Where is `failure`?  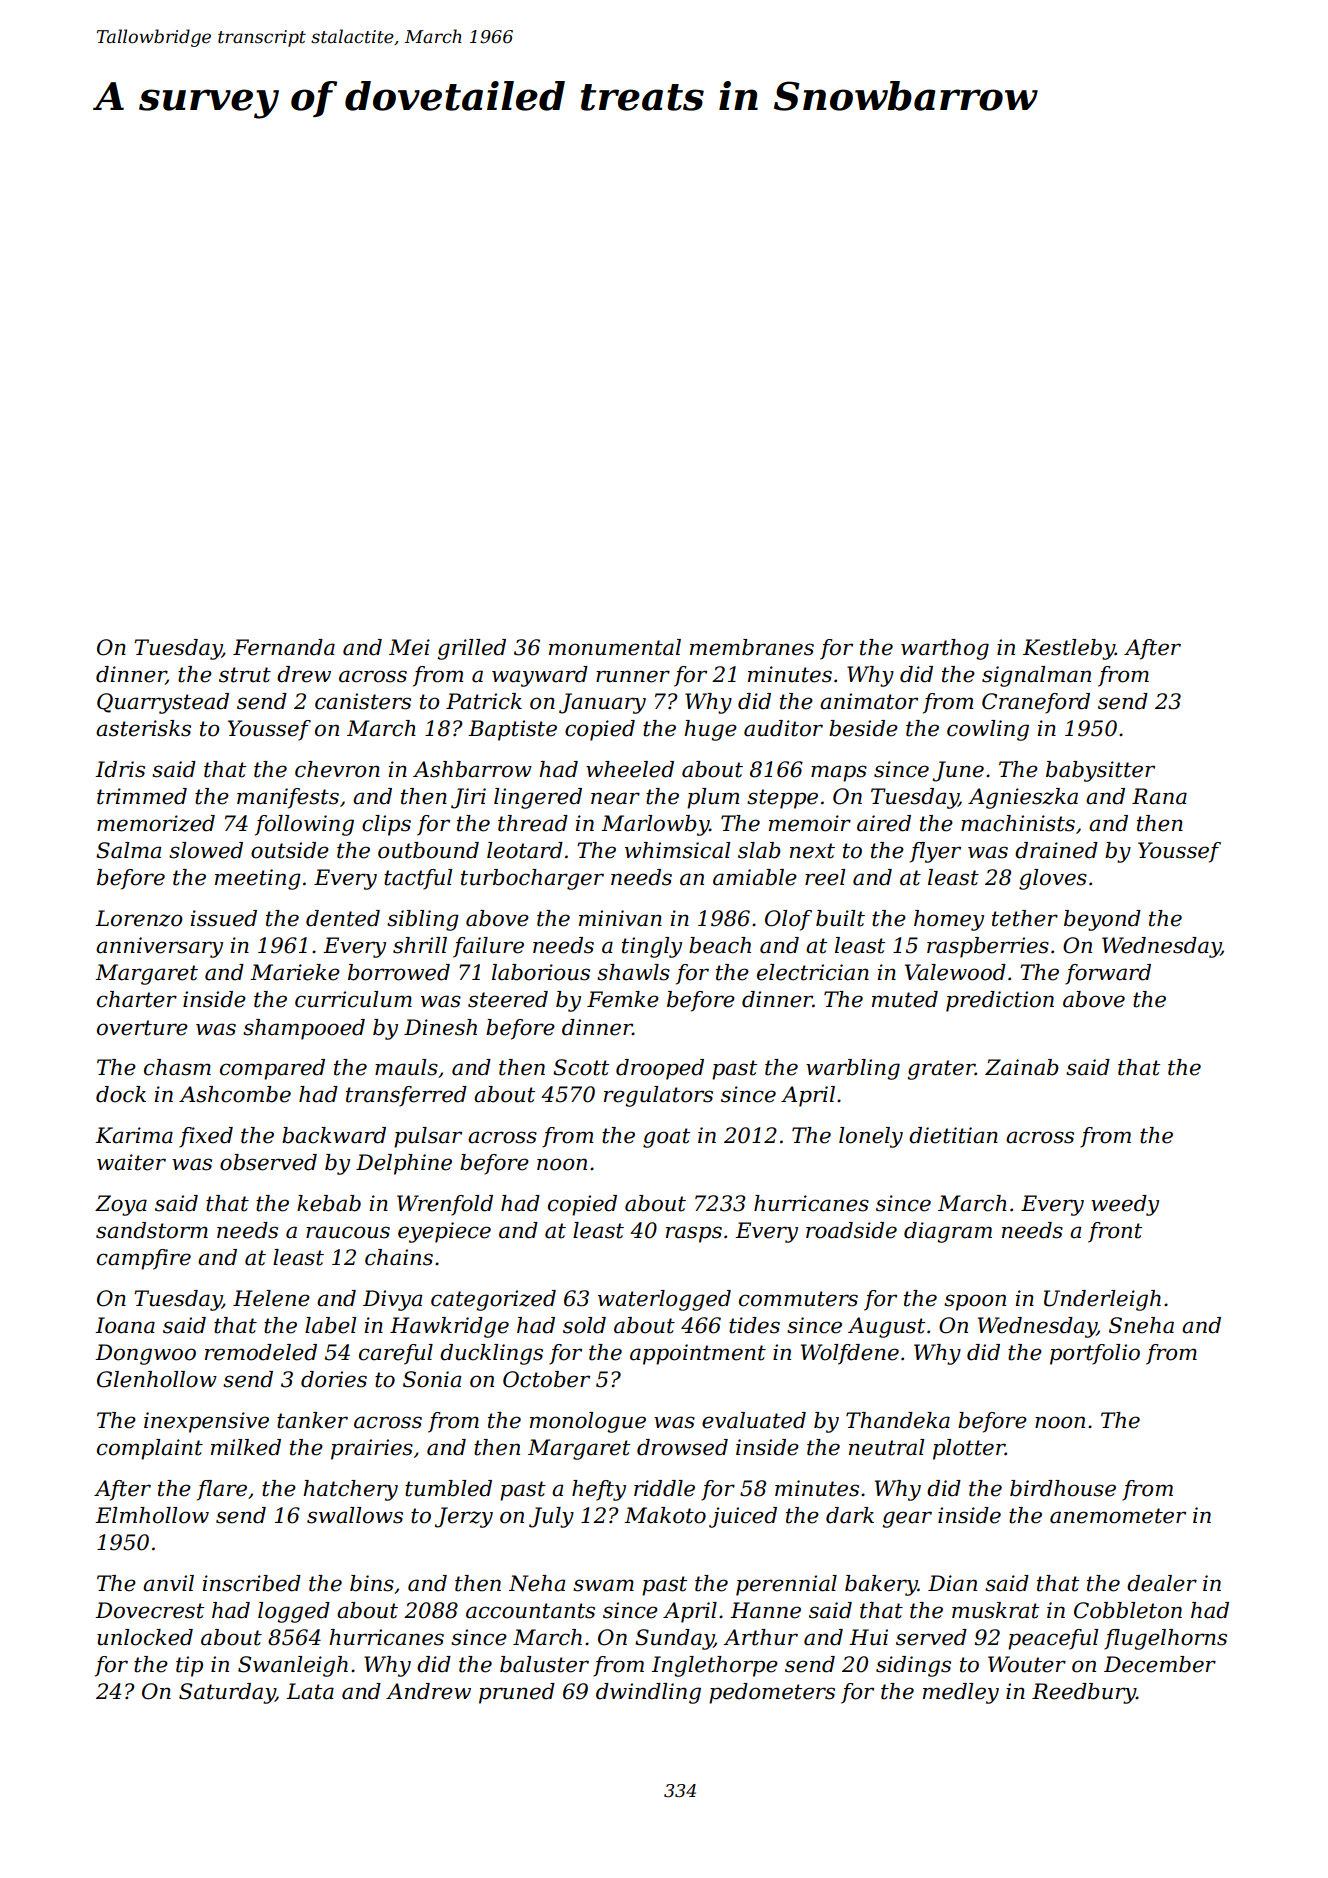 failure is located at coordinates (488, 947).
